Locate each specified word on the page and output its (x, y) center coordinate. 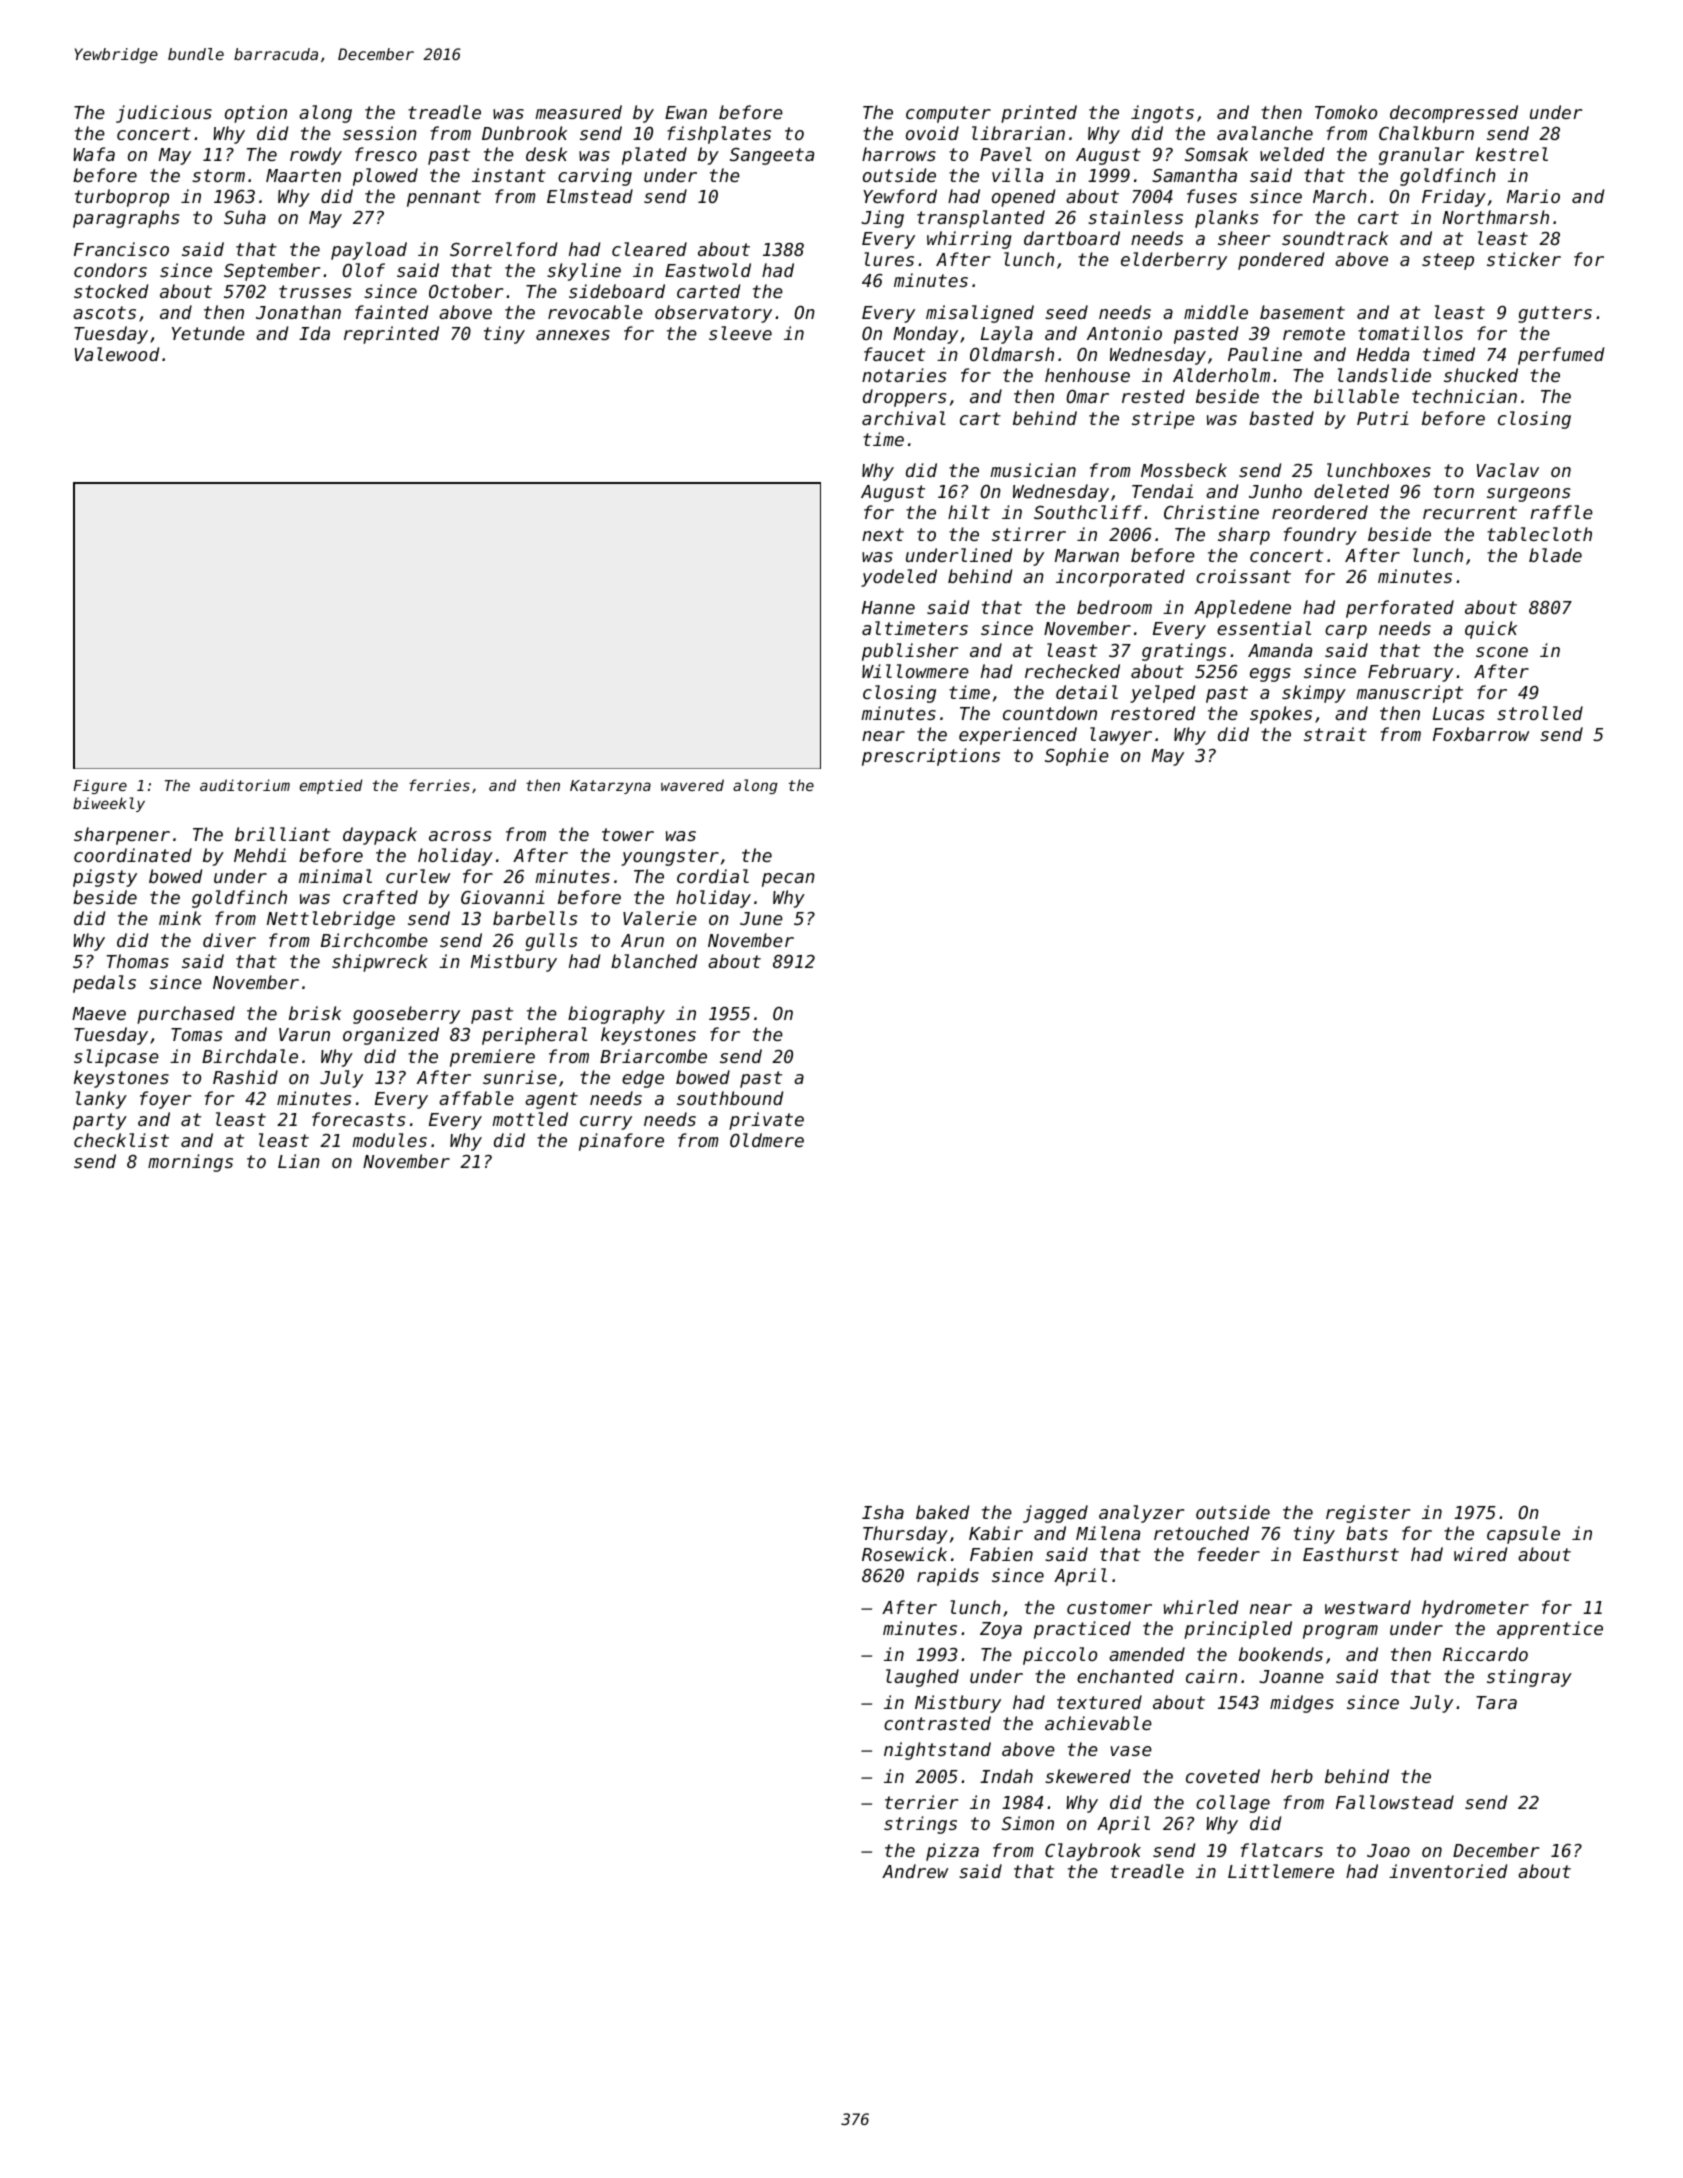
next (883, 534)
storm (218, 175)
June (761, 918)
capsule (1523, 1535)
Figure (100, 786)
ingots (1162, 114)
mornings (190, 1163)
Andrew (915, 1871)
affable (476, 1098)
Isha (883, 1512)
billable (1356, 396)
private (766, 1121)
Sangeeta (772, 156)
